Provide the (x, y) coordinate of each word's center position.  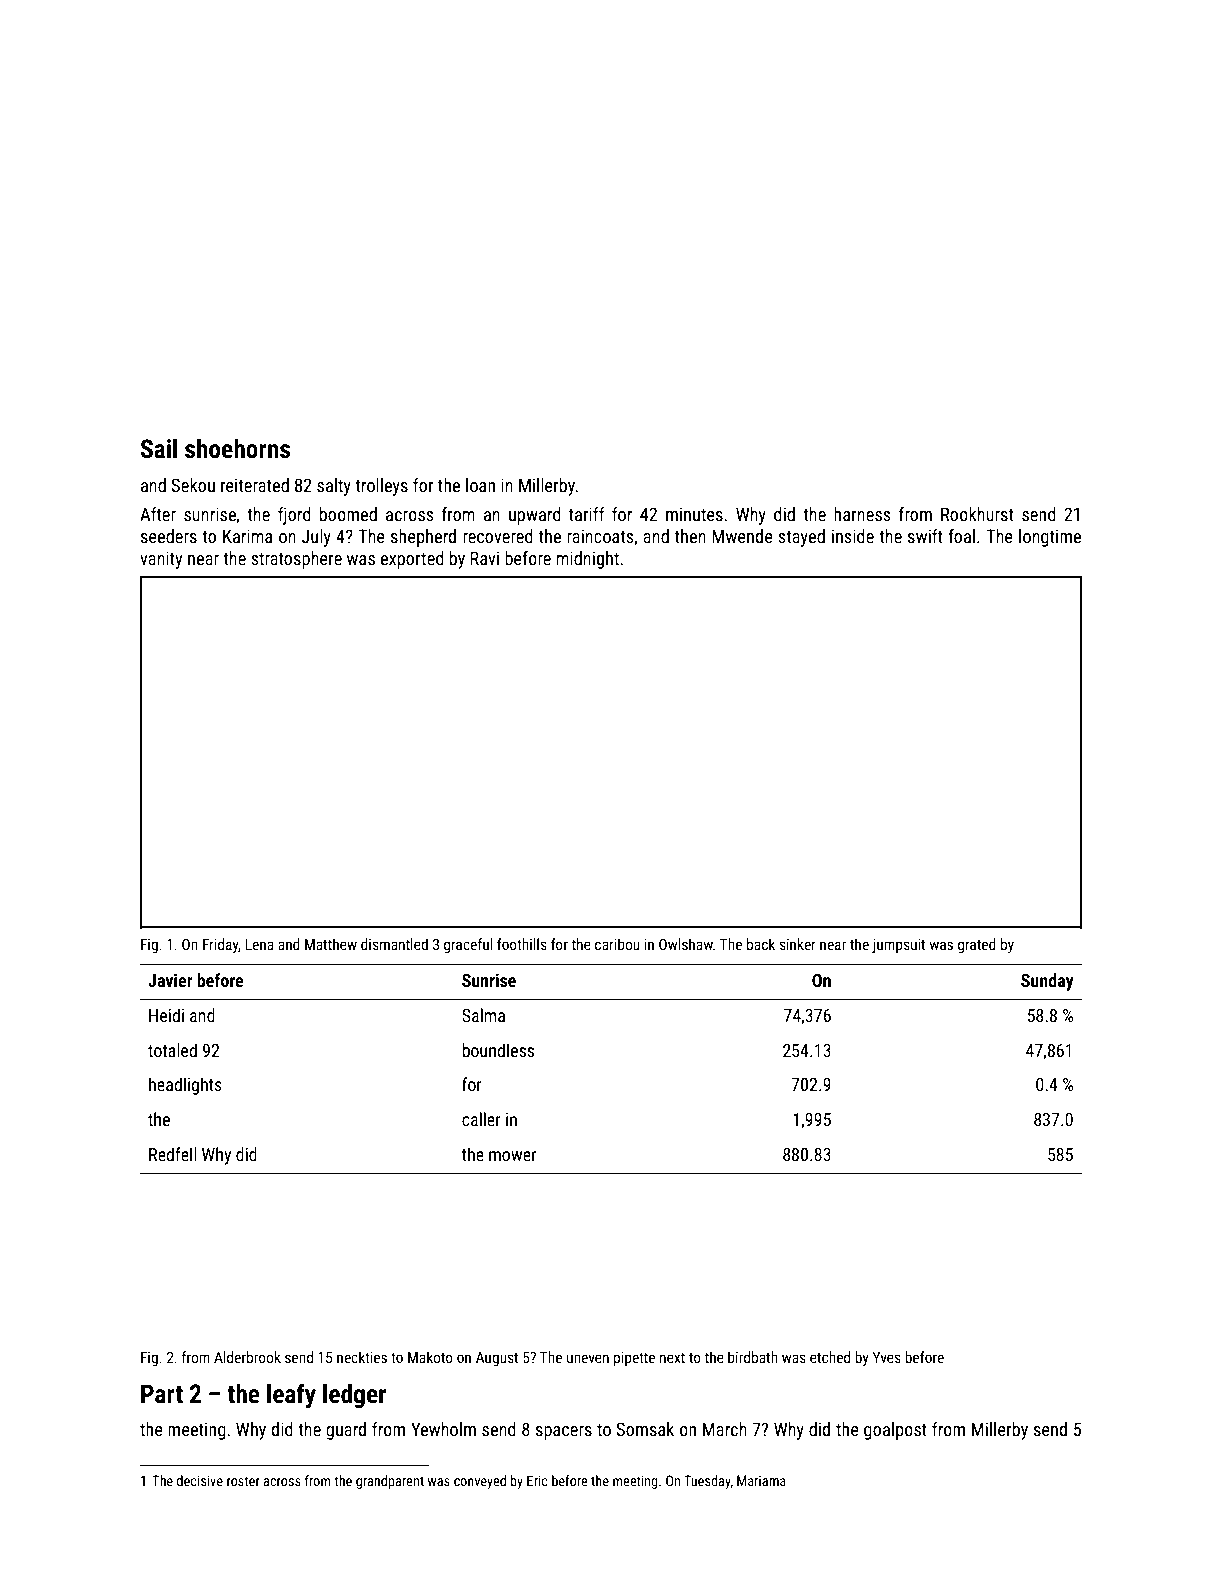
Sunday (1047, 982)
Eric (537, 1480)
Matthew (331, 944)
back (761, 944)
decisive (200, 1480)
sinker (798, 944)
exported (412, 560)
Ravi (484, 558)
